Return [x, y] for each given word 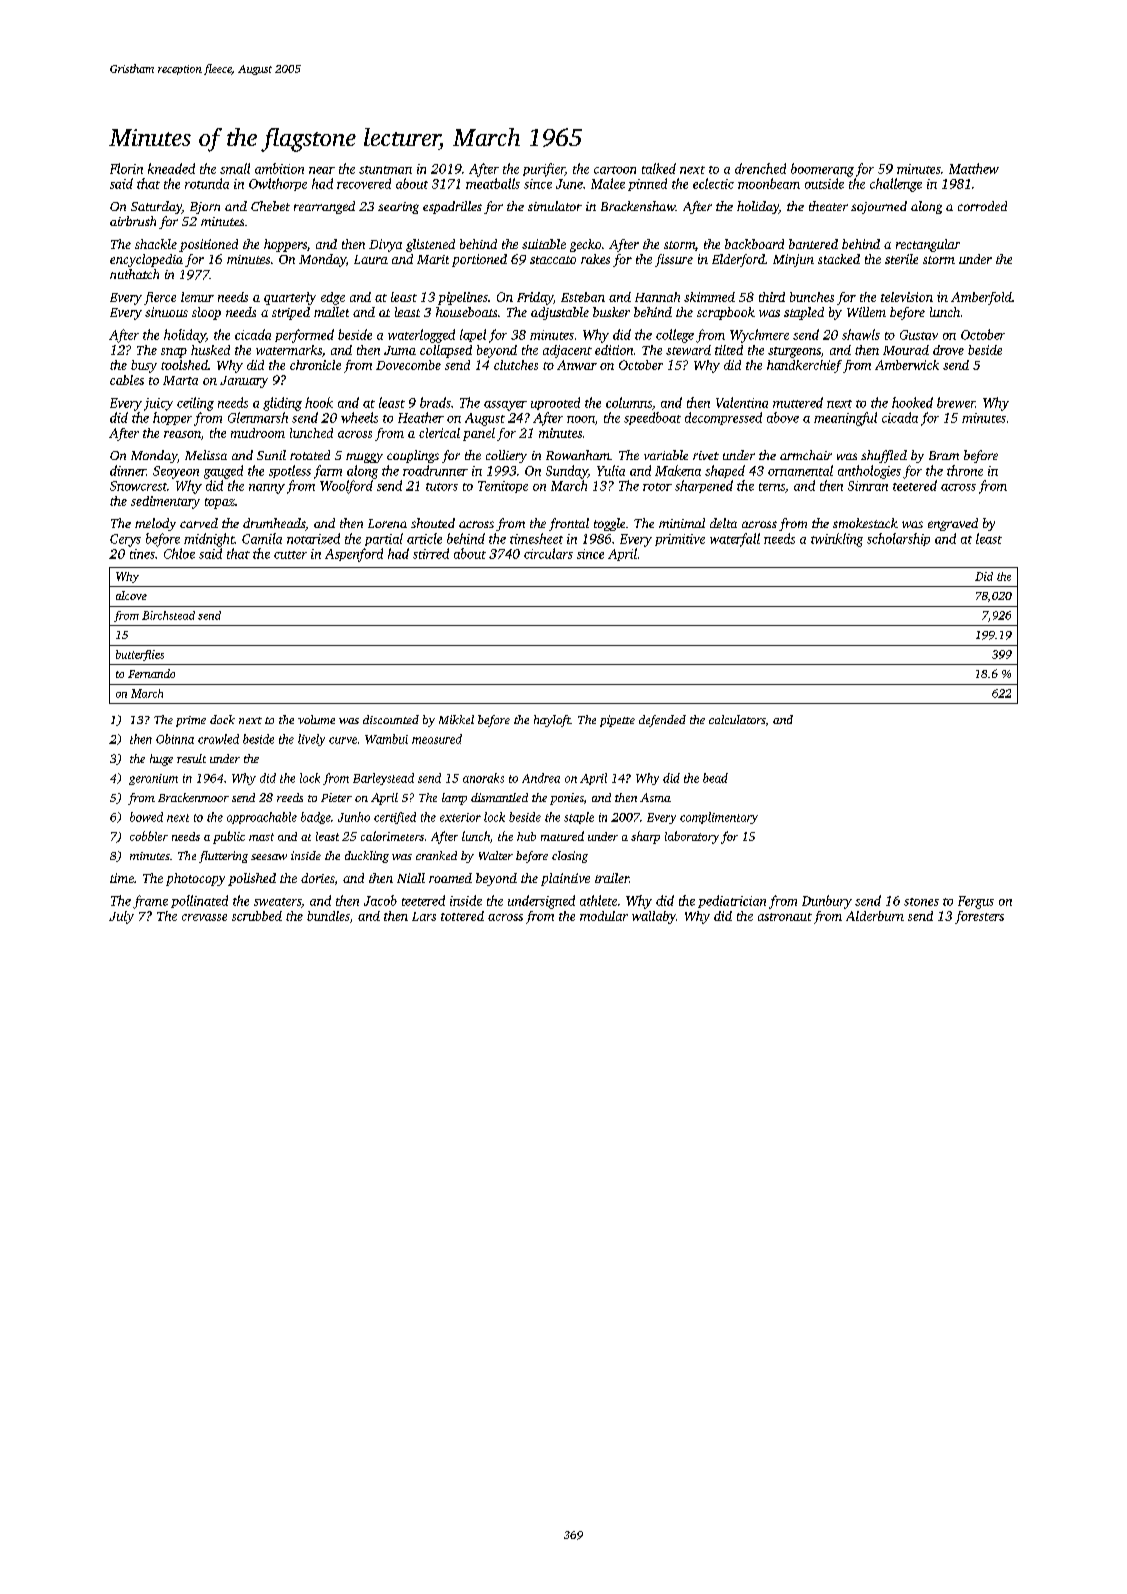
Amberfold [981, 298]
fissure [674, 260]
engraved [953, 524]
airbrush [133, 221]
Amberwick [907, 365]
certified [395, 818]
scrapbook [726, 313]
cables [127, 380]
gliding [282, 404]
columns [629, 402]
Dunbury [827, 902]
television [907, 297]
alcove [131, 595]
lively [311, 740]
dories [318, 878]
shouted [433, 523]
